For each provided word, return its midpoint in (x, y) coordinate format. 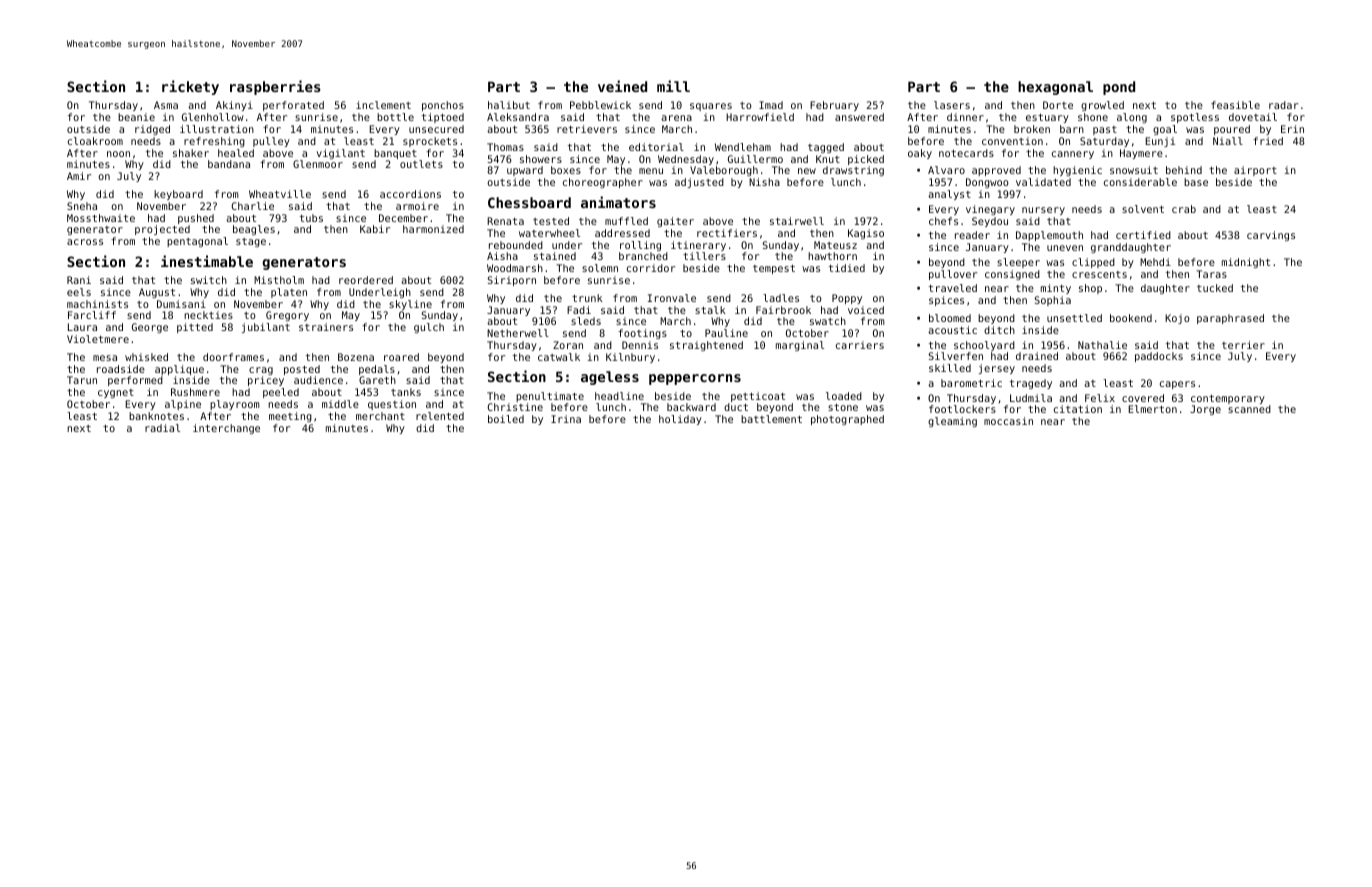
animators (618, 202)
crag (261, 371)
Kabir (375, 229)
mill (673, 86)
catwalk (559, 357)
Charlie (252, 206)
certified (1143, 235)
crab (1184, 209)
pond (1119, 88)
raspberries (275, 87)
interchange (226, 429)
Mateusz (835, 245)
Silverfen (955, 356)
